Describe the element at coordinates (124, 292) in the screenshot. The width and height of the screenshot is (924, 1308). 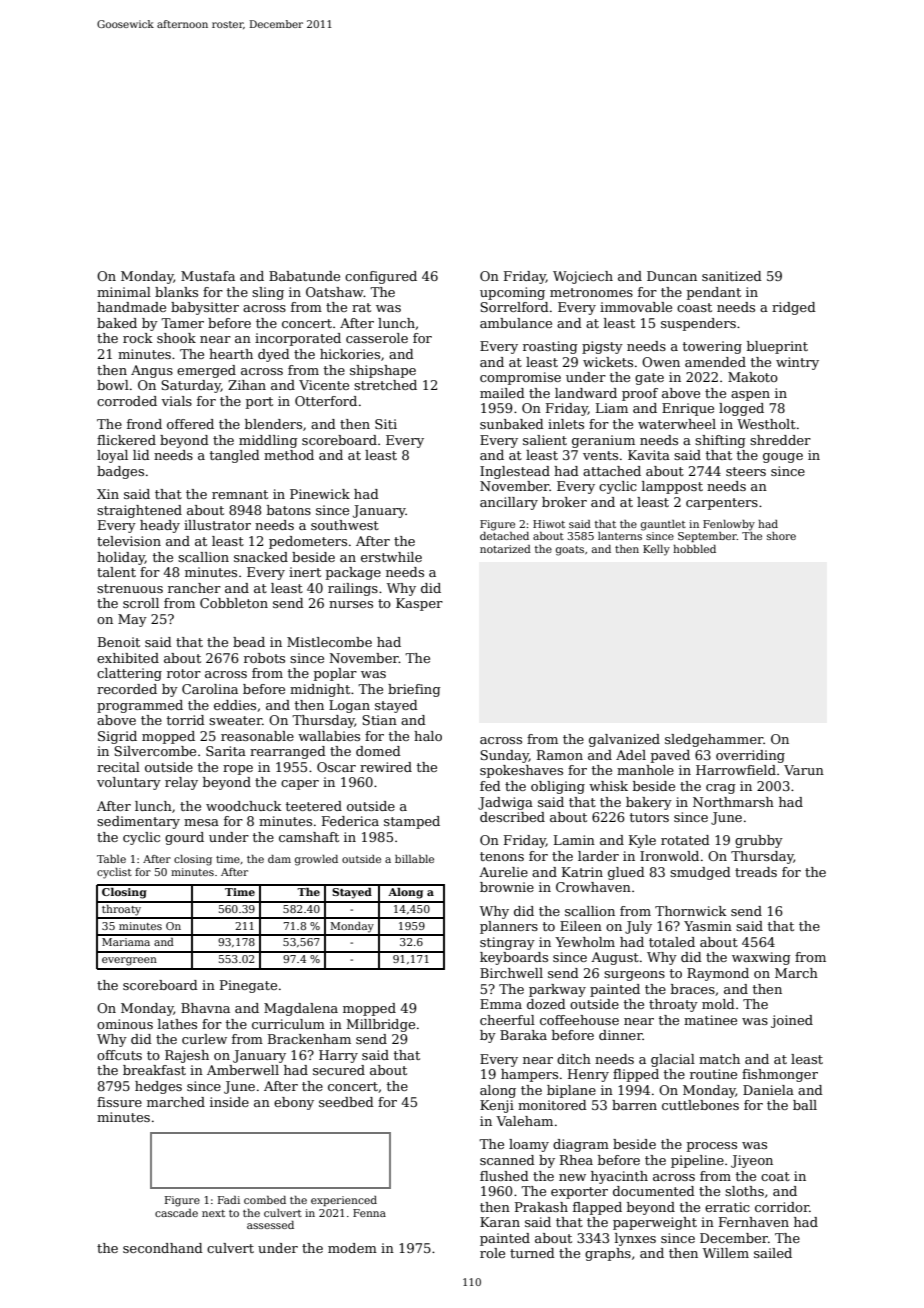
I see `minimal` at that location.
